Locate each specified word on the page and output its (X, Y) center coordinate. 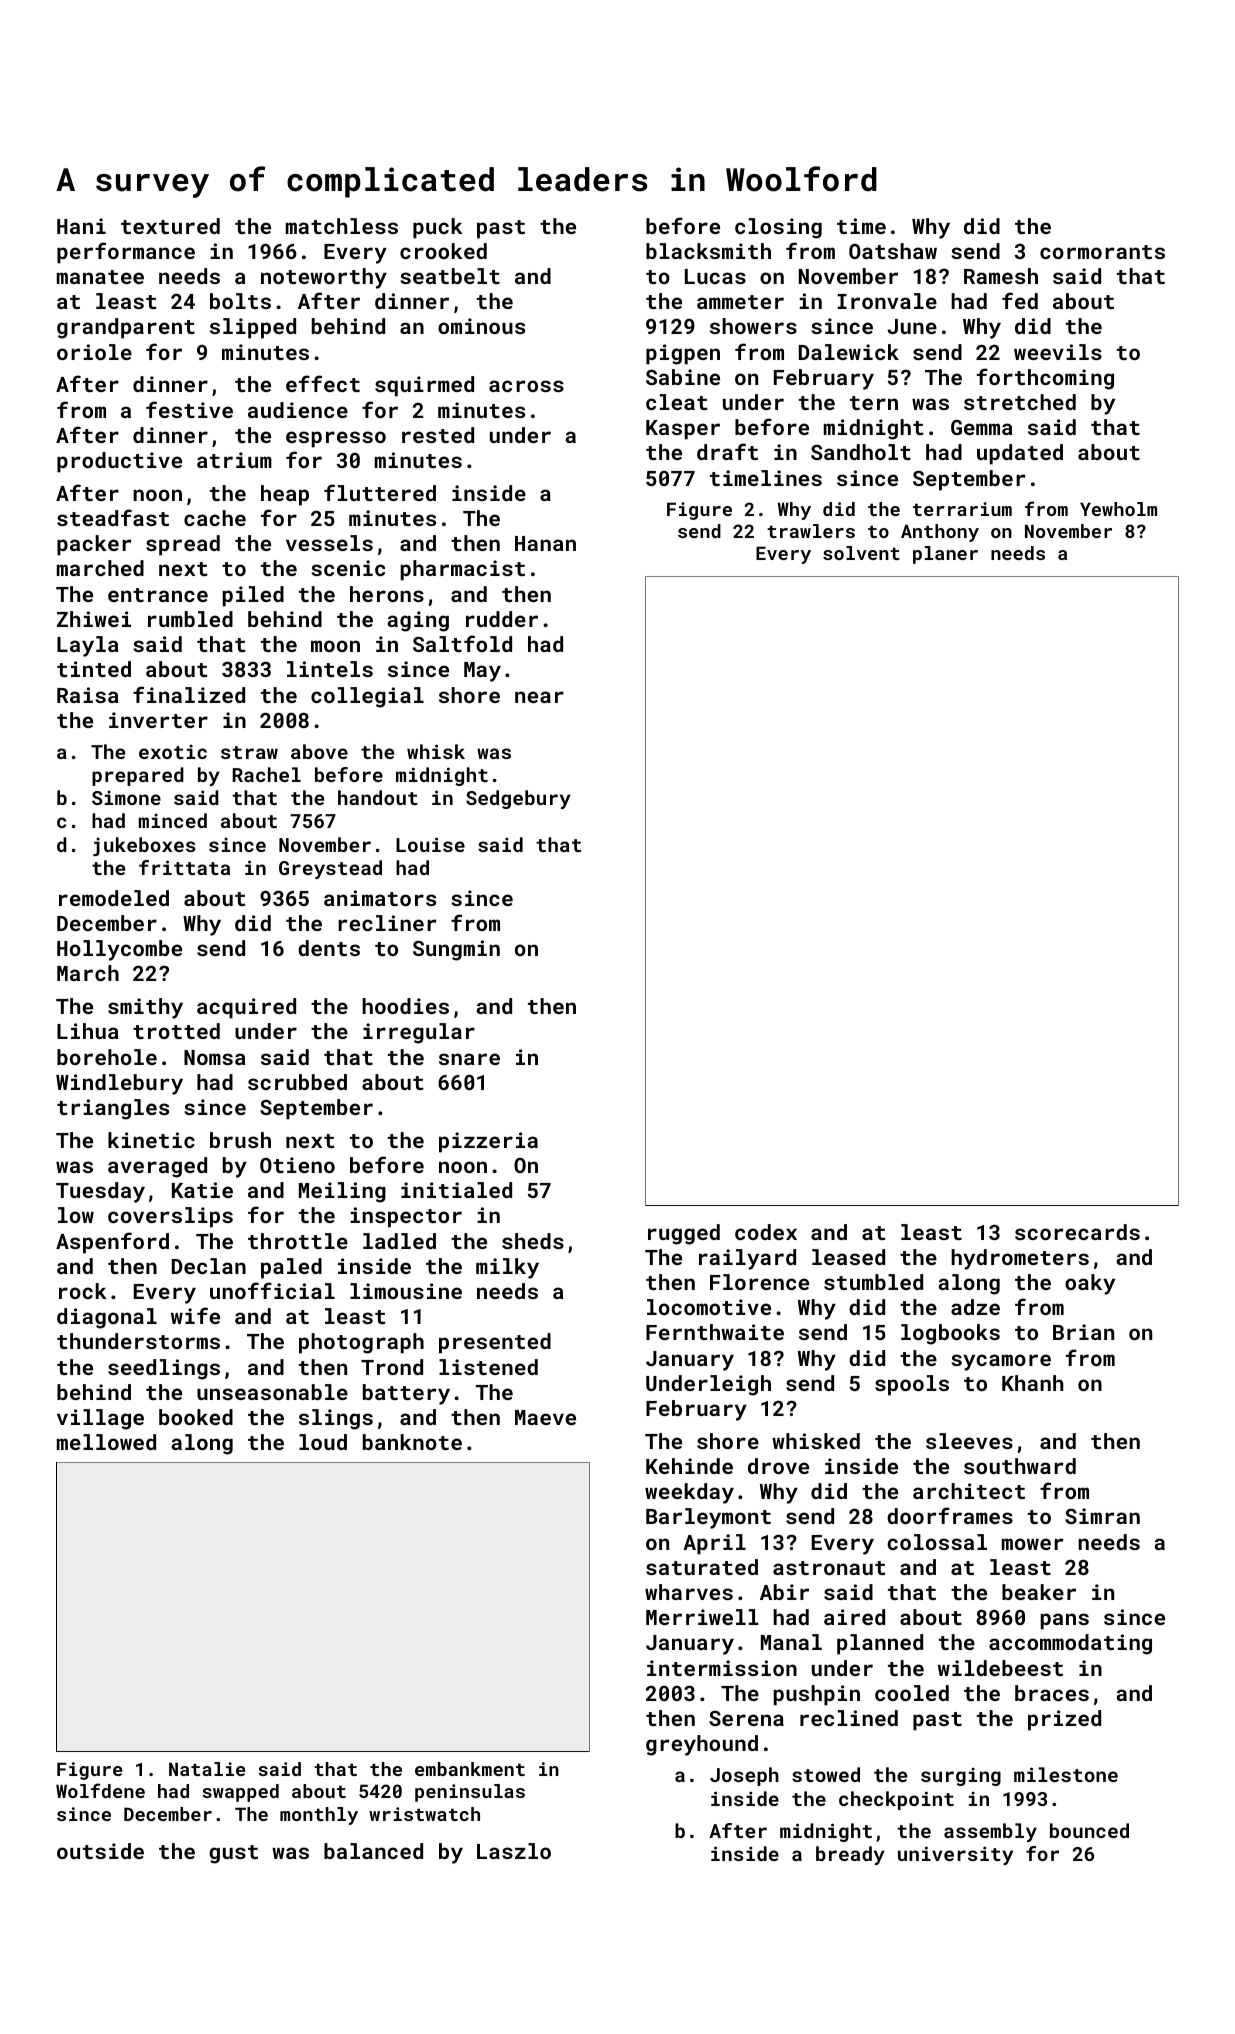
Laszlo (514, 1851)
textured (170, 226)
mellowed (106, 1442)
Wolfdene (100, 1790)
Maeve (545, 1417)
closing (778, 228)
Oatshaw (893, 251)
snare (469, 1059)
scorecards (1077, 1232)
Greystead (330, 869)
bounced (1089, 1830)
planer (945, 555)
